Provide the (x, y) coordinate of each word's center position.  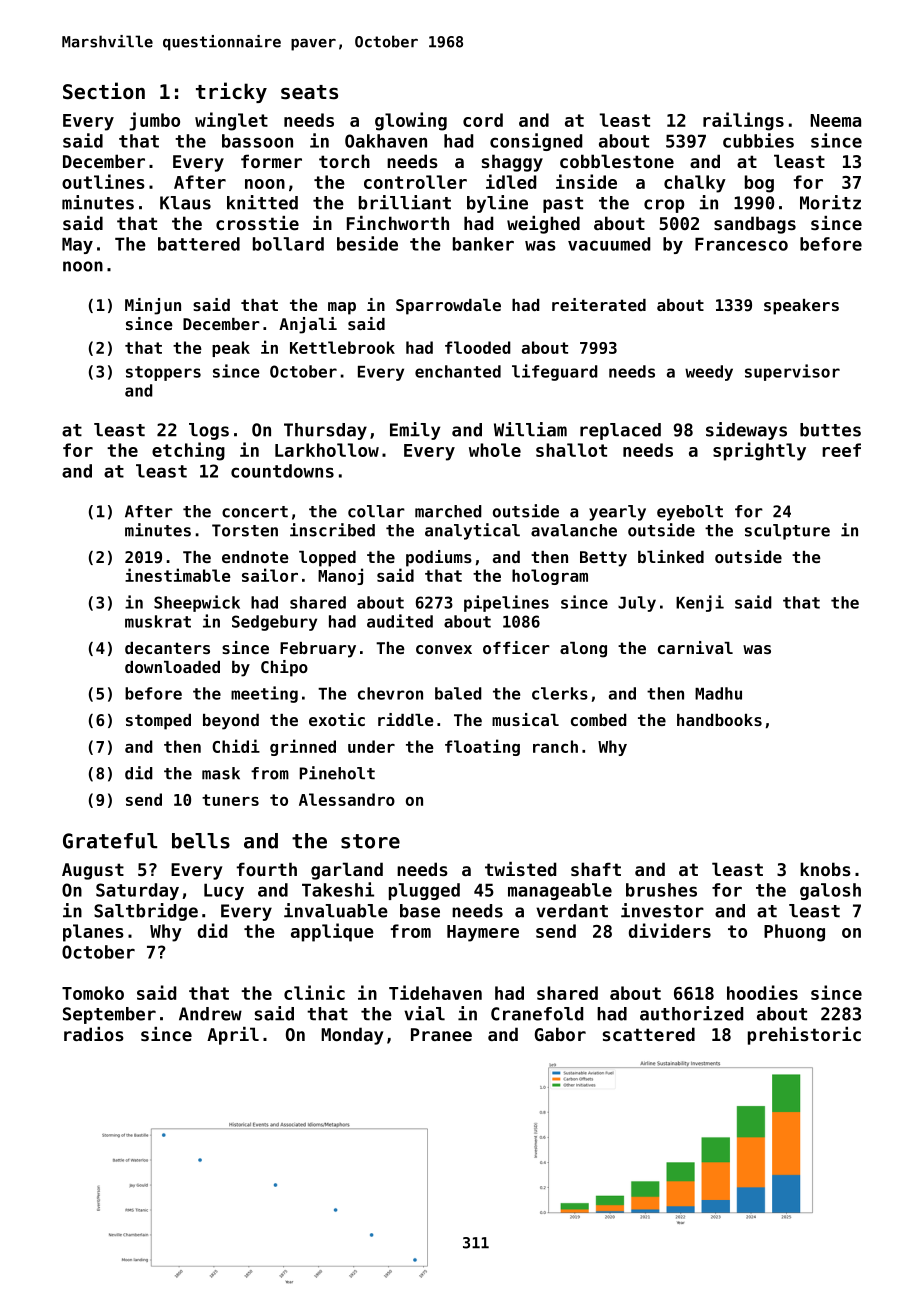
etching (188, 451)
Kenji (700, 603)
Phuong (794, 933)
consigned (536, 142)
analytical (472, 531)
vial (424, 1013)
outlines (103, 181)
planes (93, 933)
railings (743, 121)
